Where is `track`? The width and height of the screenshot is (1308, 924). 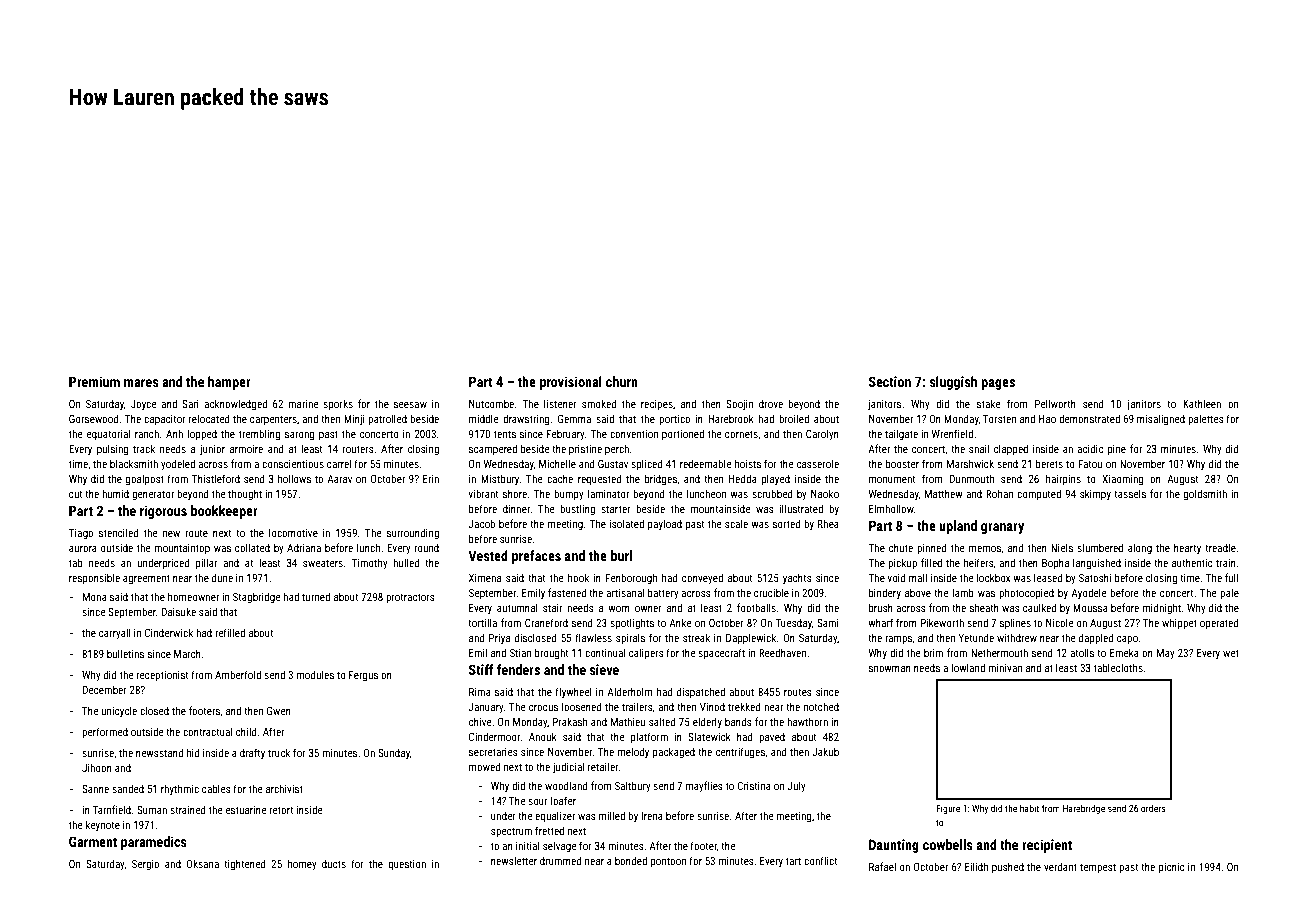
track is located at coordinates (144, 448).
